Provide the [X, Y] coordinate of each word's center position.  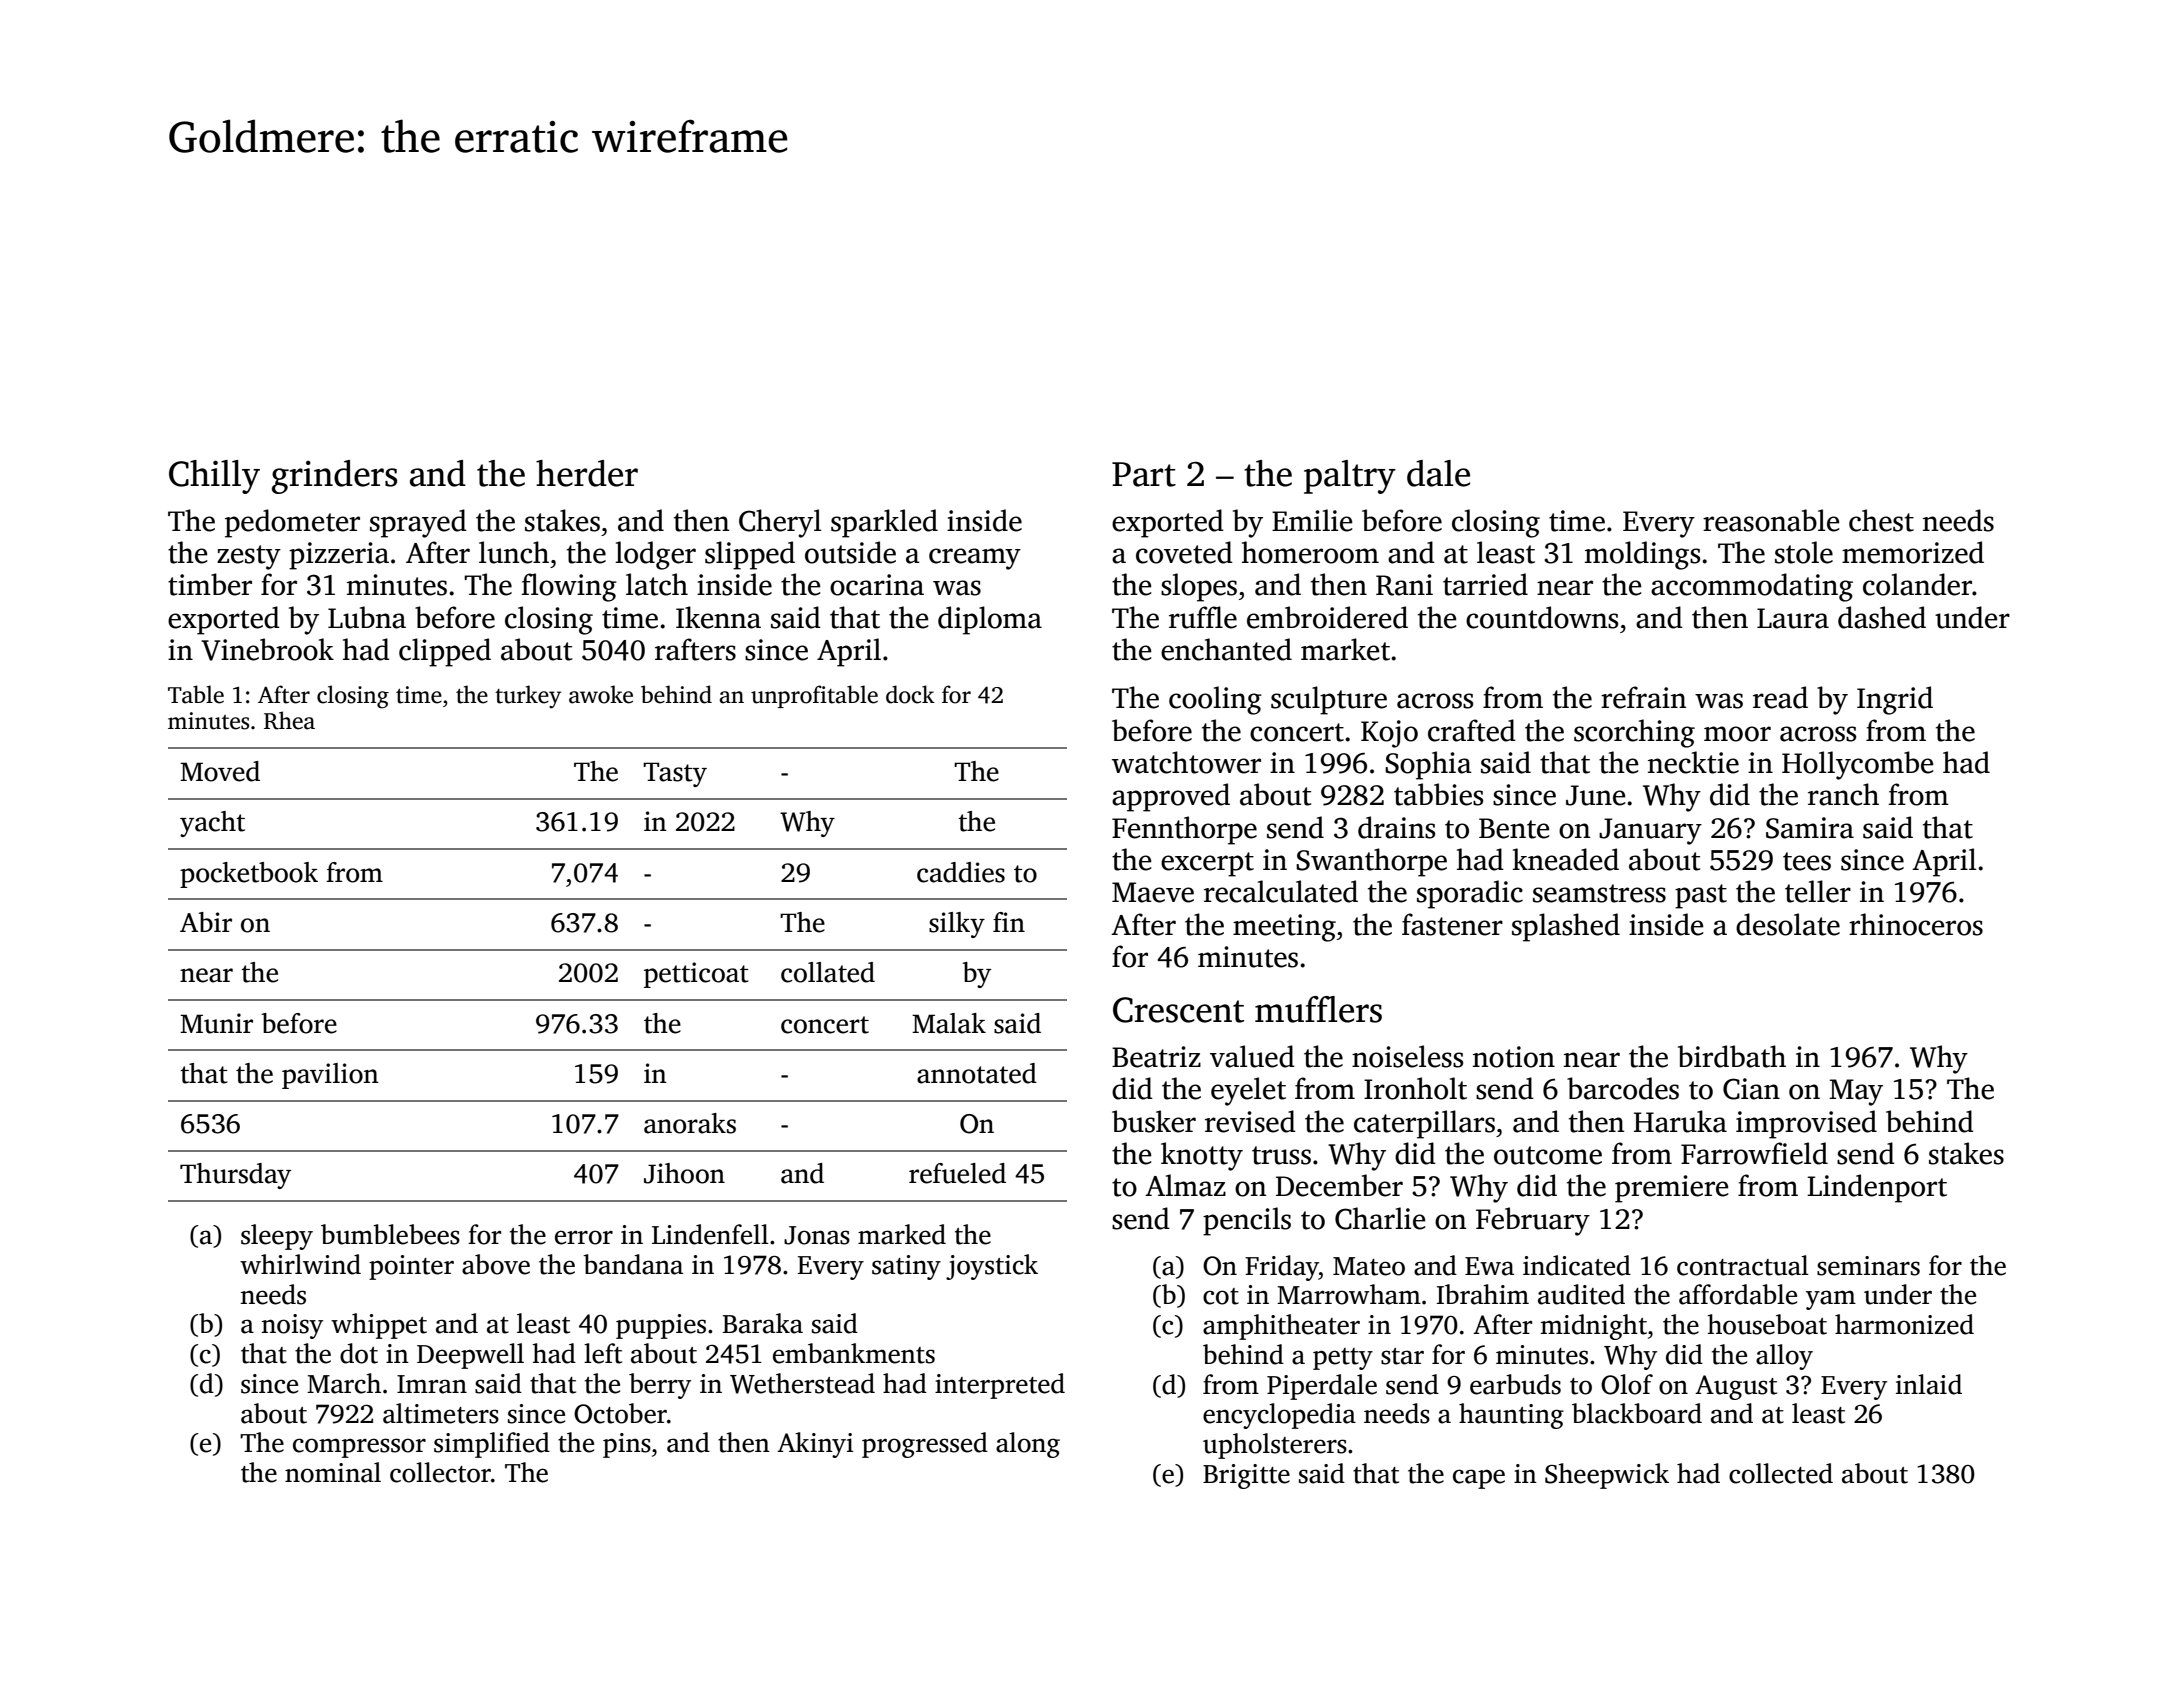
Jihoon [684, 1173]
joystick [992, 1267]
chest [1881, 520]
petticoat [696, 975]
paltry [1350, 477]
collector [440, 1472]
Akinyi [815, 1445]
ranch [1843, 794]
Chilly [214, 477]
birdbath [1732, 1056]
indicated [1577, 1265]
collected [1781, 1473]
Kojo [1389, 734]
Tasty [675, 774]
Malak [949, 1023]
